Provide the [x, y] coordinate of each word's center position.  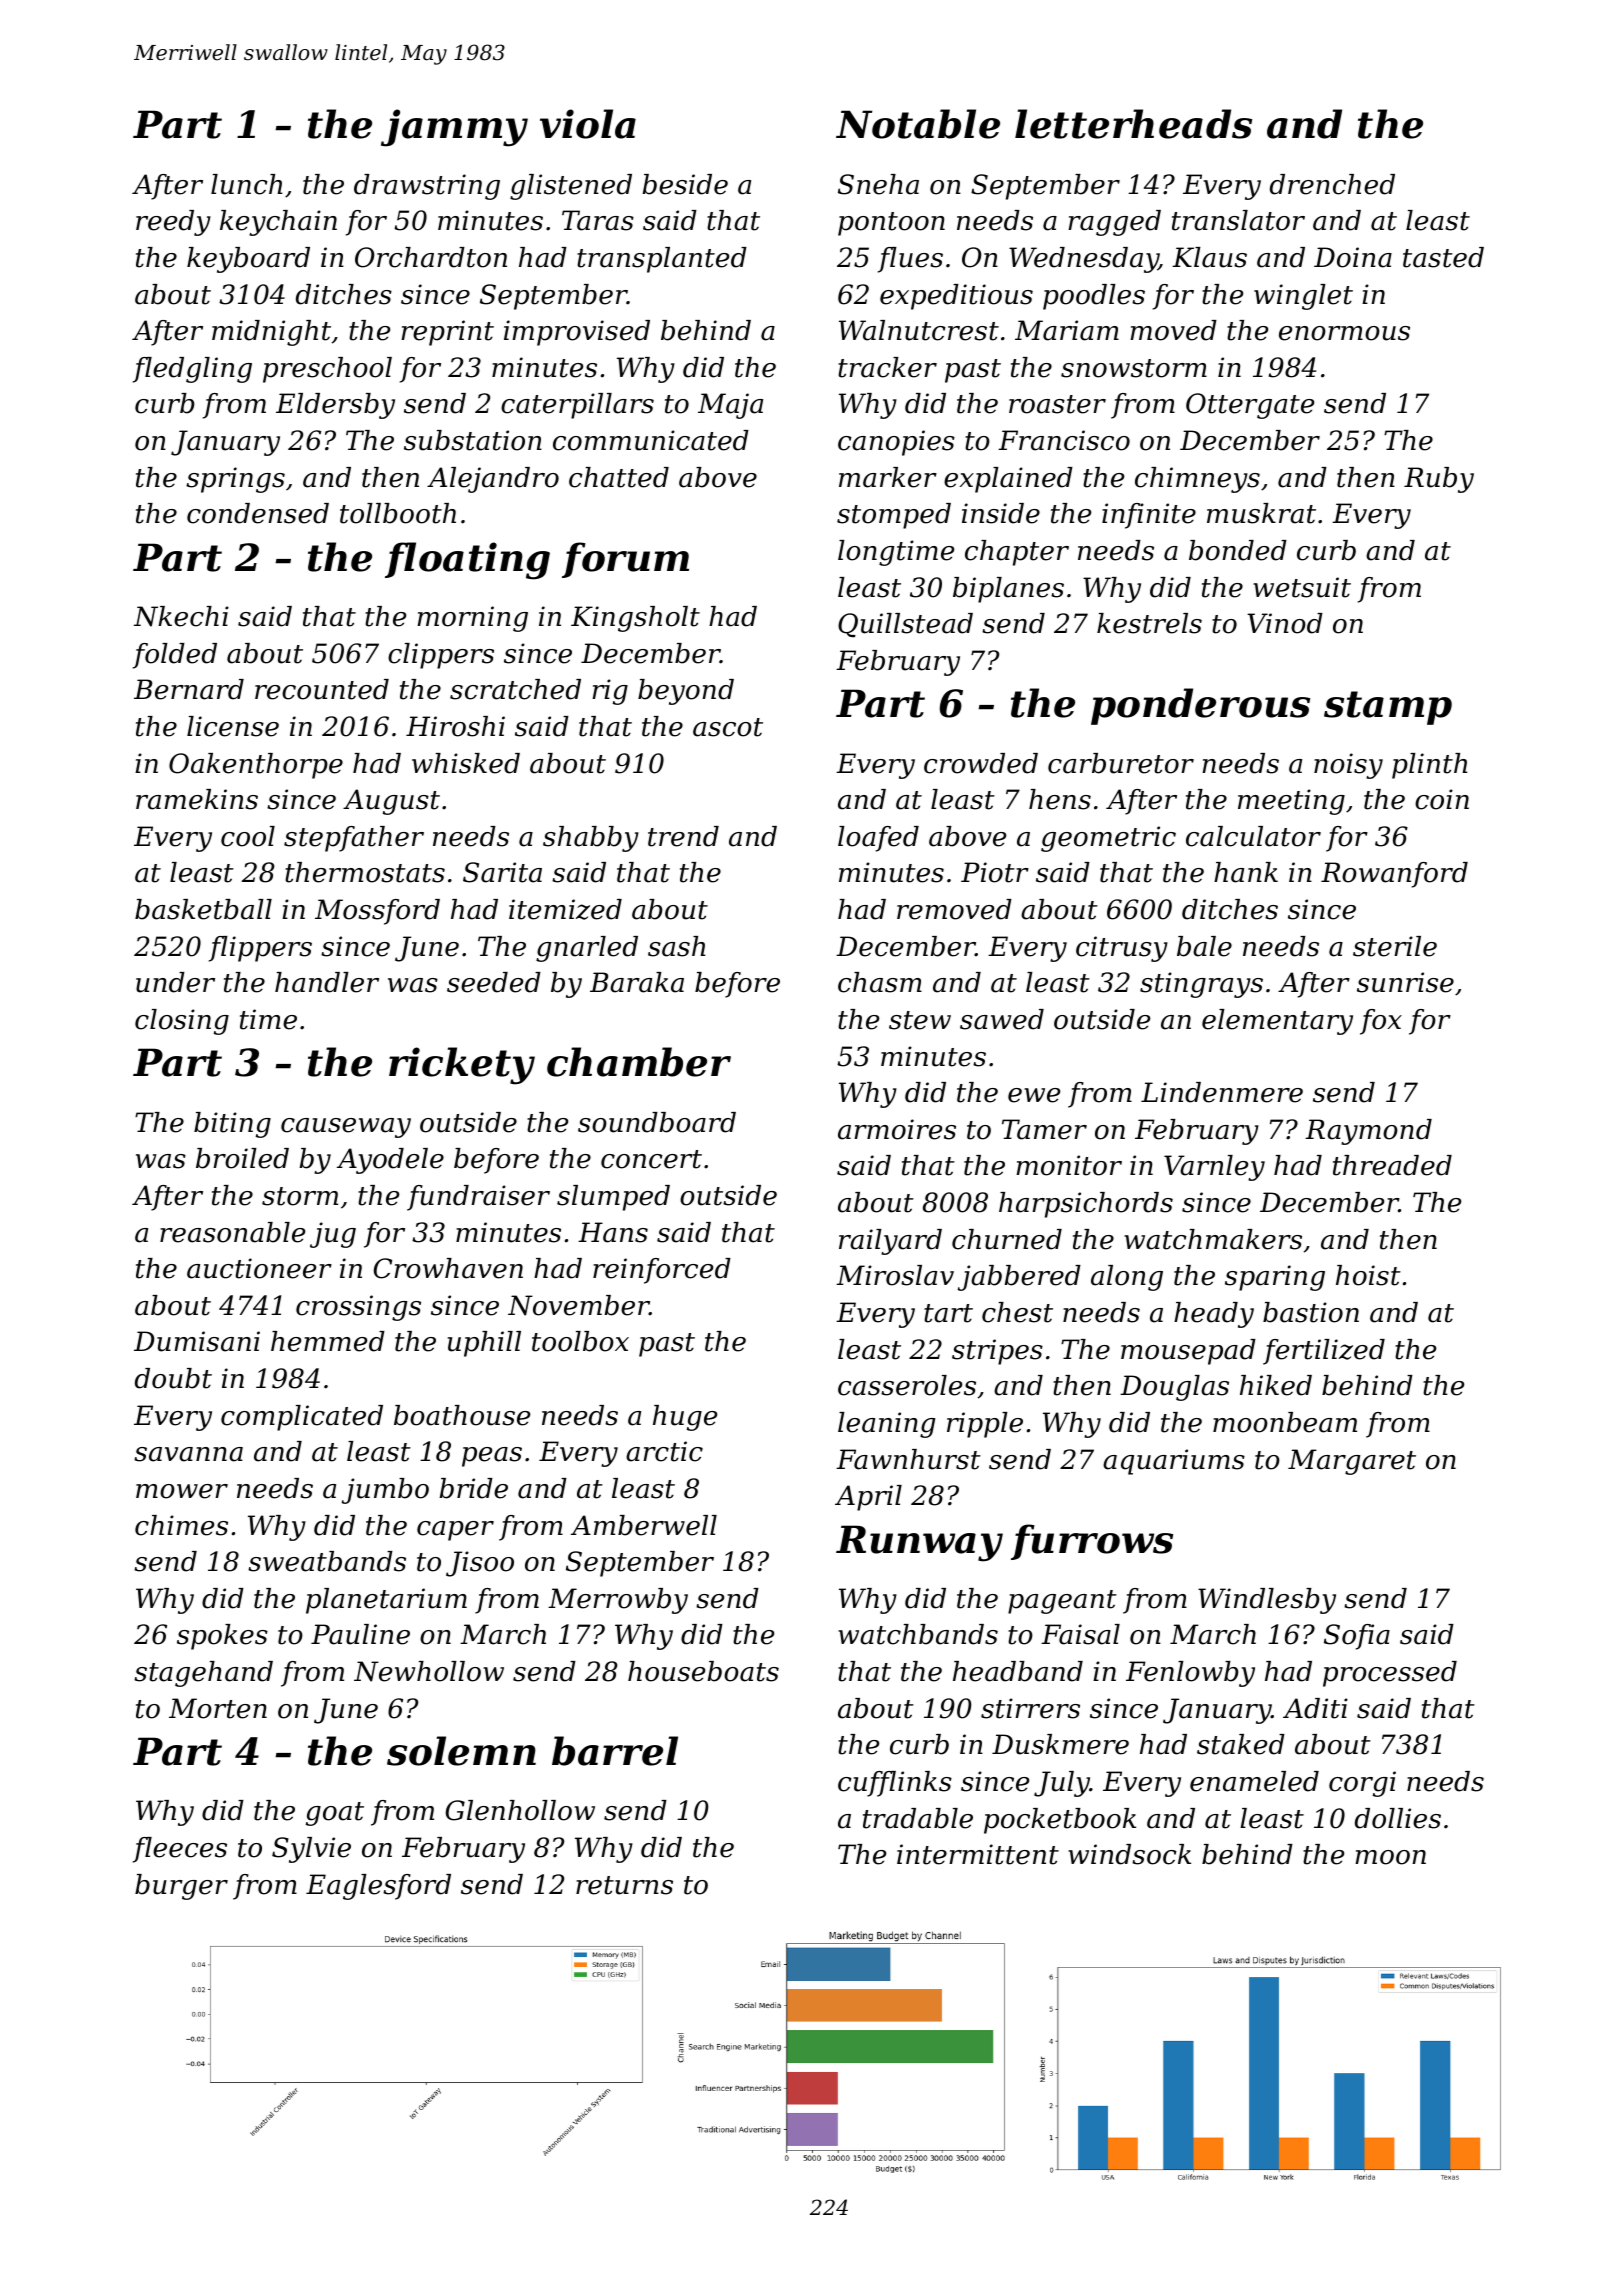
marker [888, 477]
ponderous [1200, 706]
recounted [322, 689]
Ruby [1439, 480]
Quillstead [905, 625]
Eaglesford [378, 1887]
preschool [327, 370]
